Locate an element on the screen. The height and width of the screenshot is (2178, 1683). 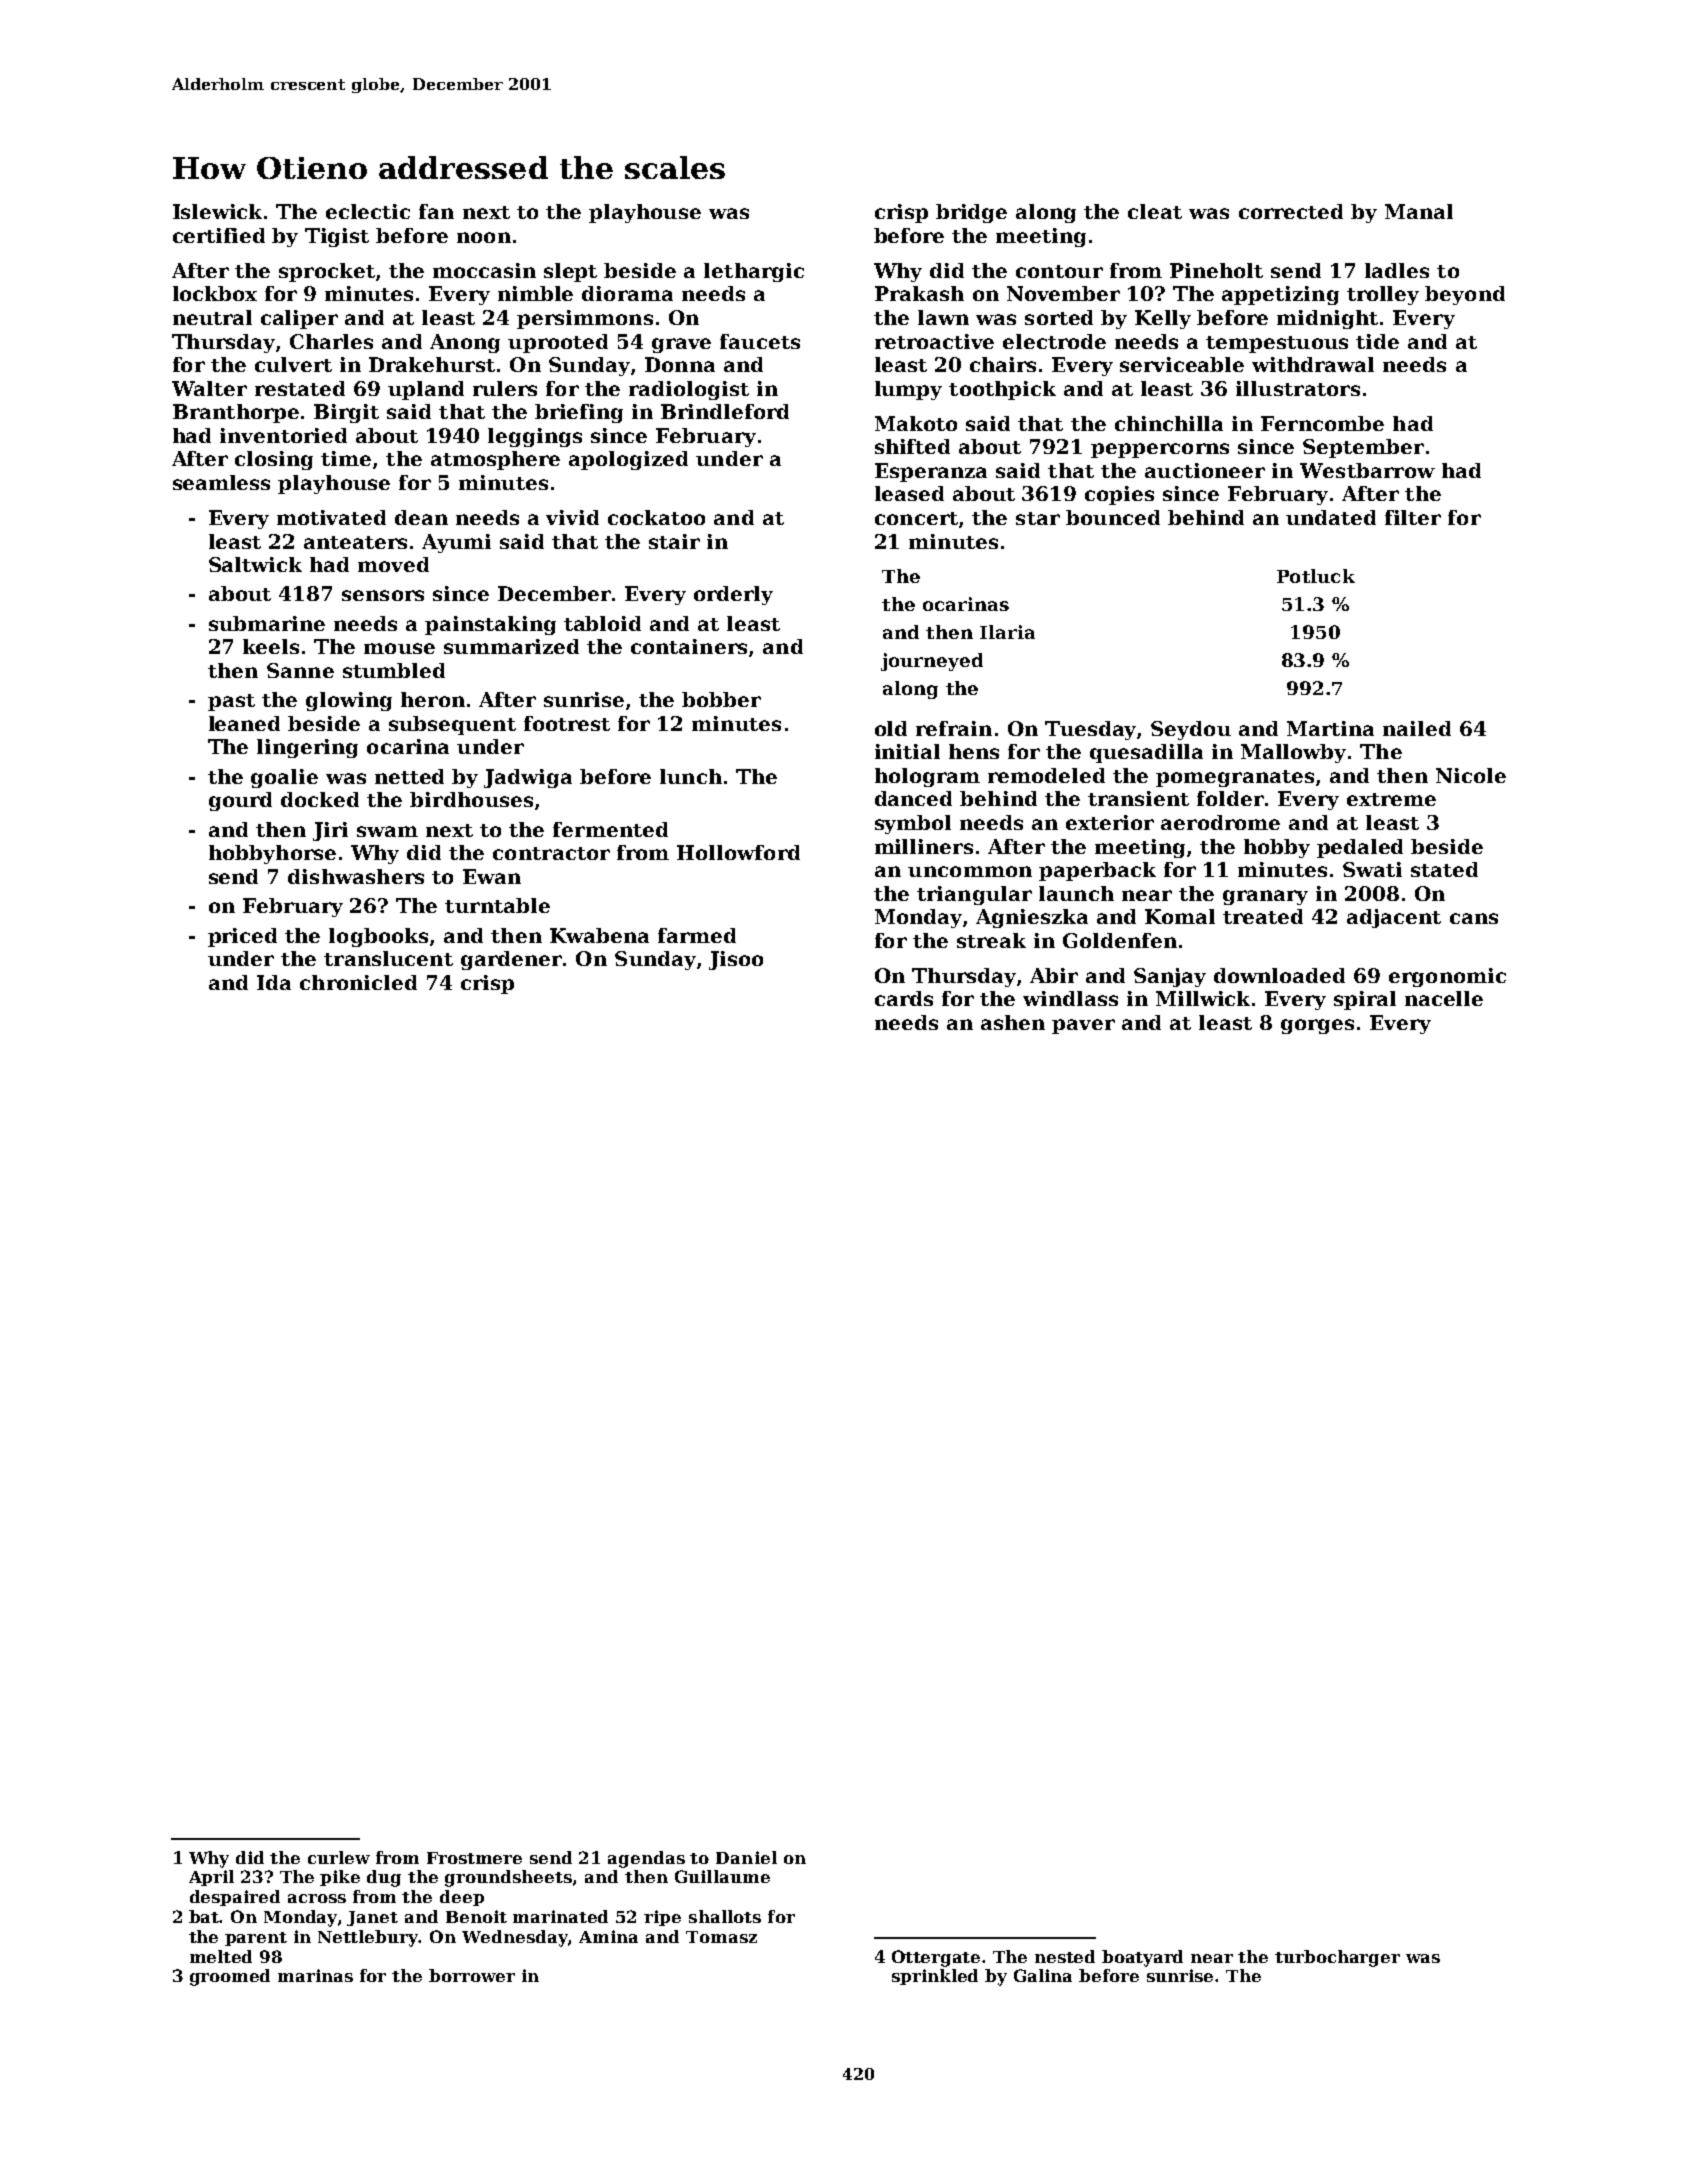
groomed is located at coordinates (230, 1977).
